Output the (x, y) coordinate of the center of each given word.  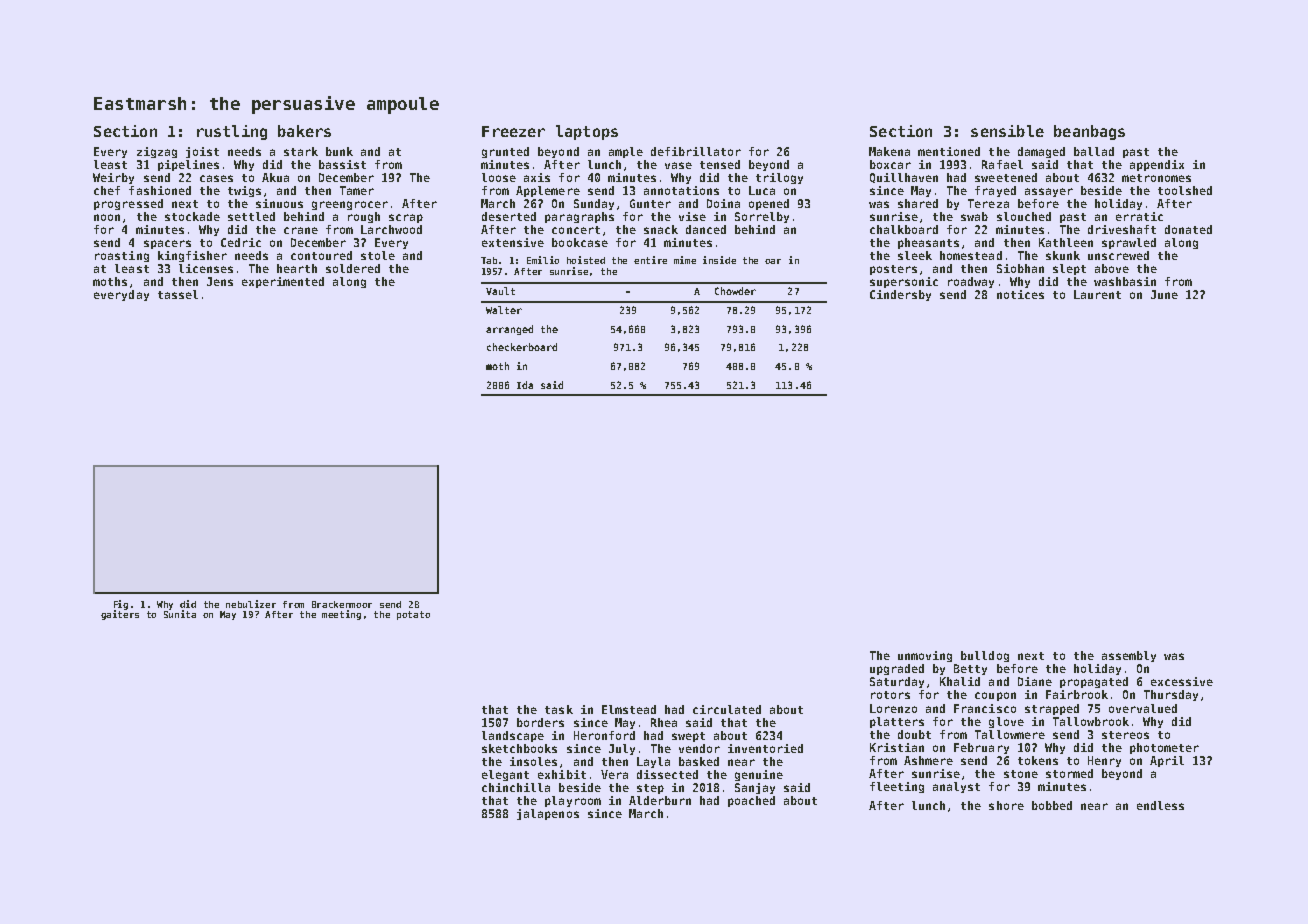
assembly (1129, 656)
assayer (1049, 192)
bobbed (1052, 805)
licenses (206, 268)
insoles (533, 761)
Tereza (988, 203)
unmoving (925, 656)
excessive (1182, 681)
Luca (762, 190)
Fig (121, 605)
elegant (505, 775)
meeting (341, 615)
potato (413, 615)
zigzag (157, 152)
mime (685, 260)
